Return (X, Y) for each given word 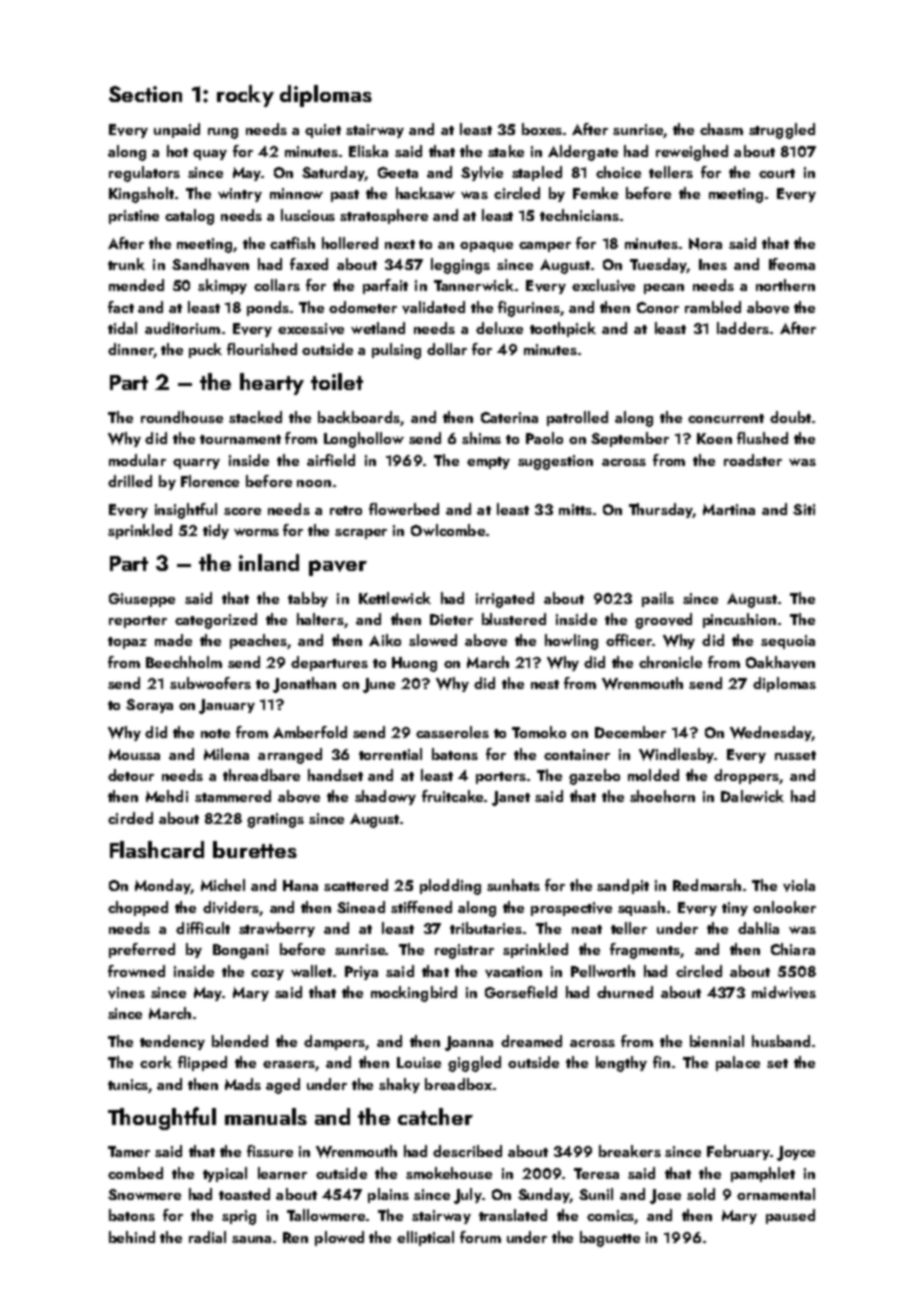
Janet (511, 798)
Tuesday (658, 265)
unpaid (177, 130)
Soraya (149, 706)
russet (795, 755)
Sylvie (482, 173)
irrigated (505, 600)
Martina (729, 509)
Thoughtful (162, 1118)
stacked (255, 417)
